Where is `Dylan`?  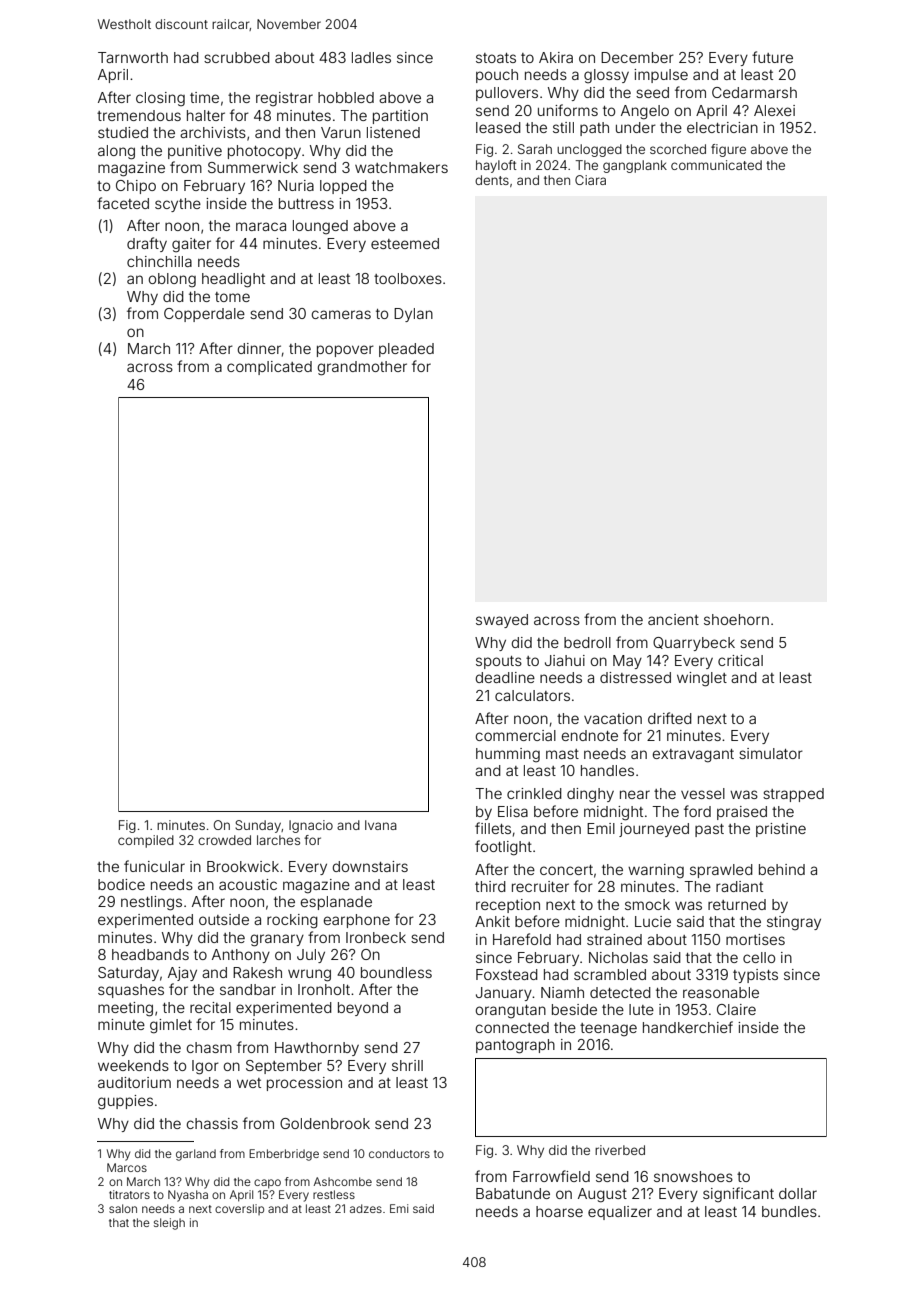
Dylan is located at coordinates (413, 315).
